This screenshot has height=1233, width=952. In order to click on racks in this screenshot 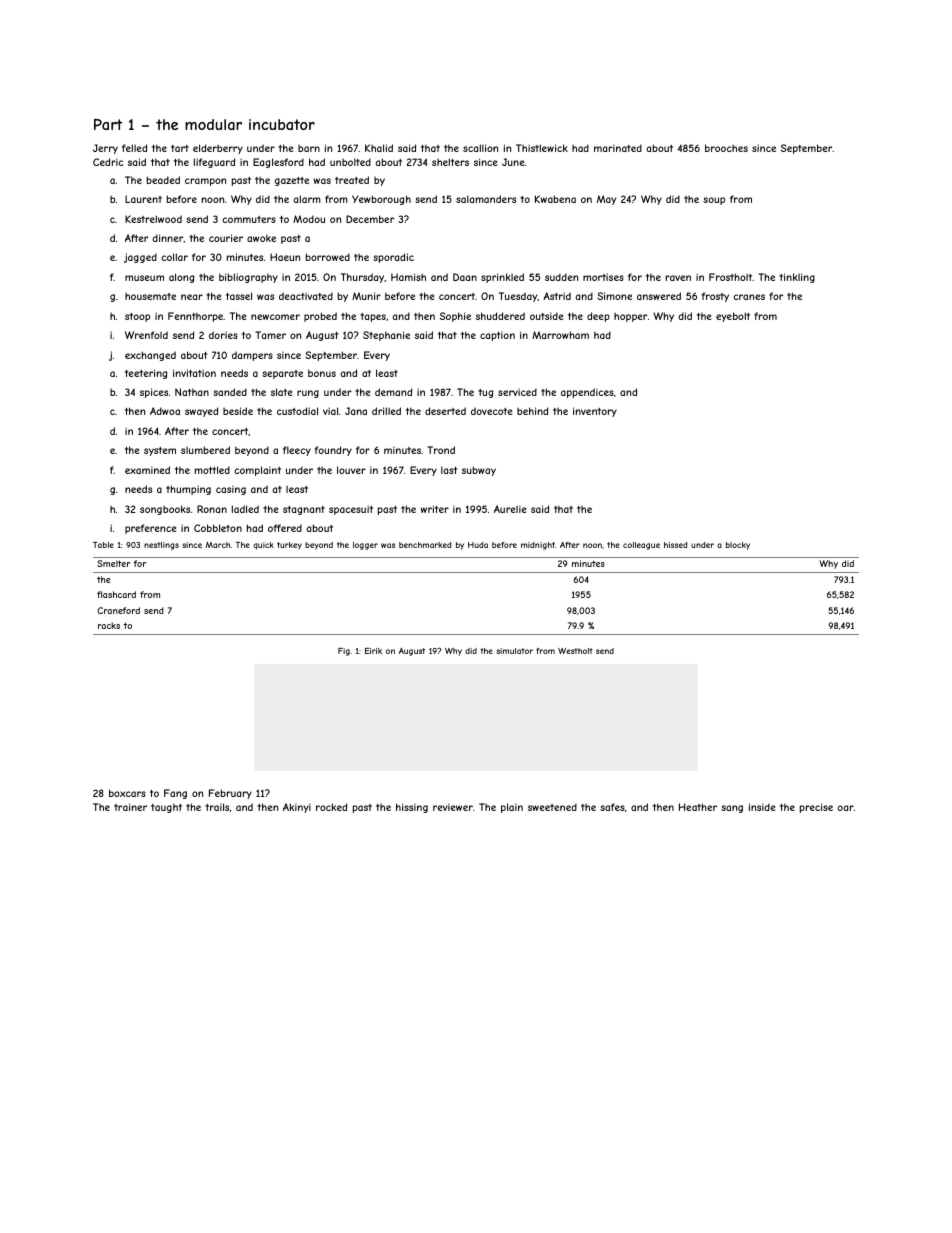, I will do `click(109, 625)`.
